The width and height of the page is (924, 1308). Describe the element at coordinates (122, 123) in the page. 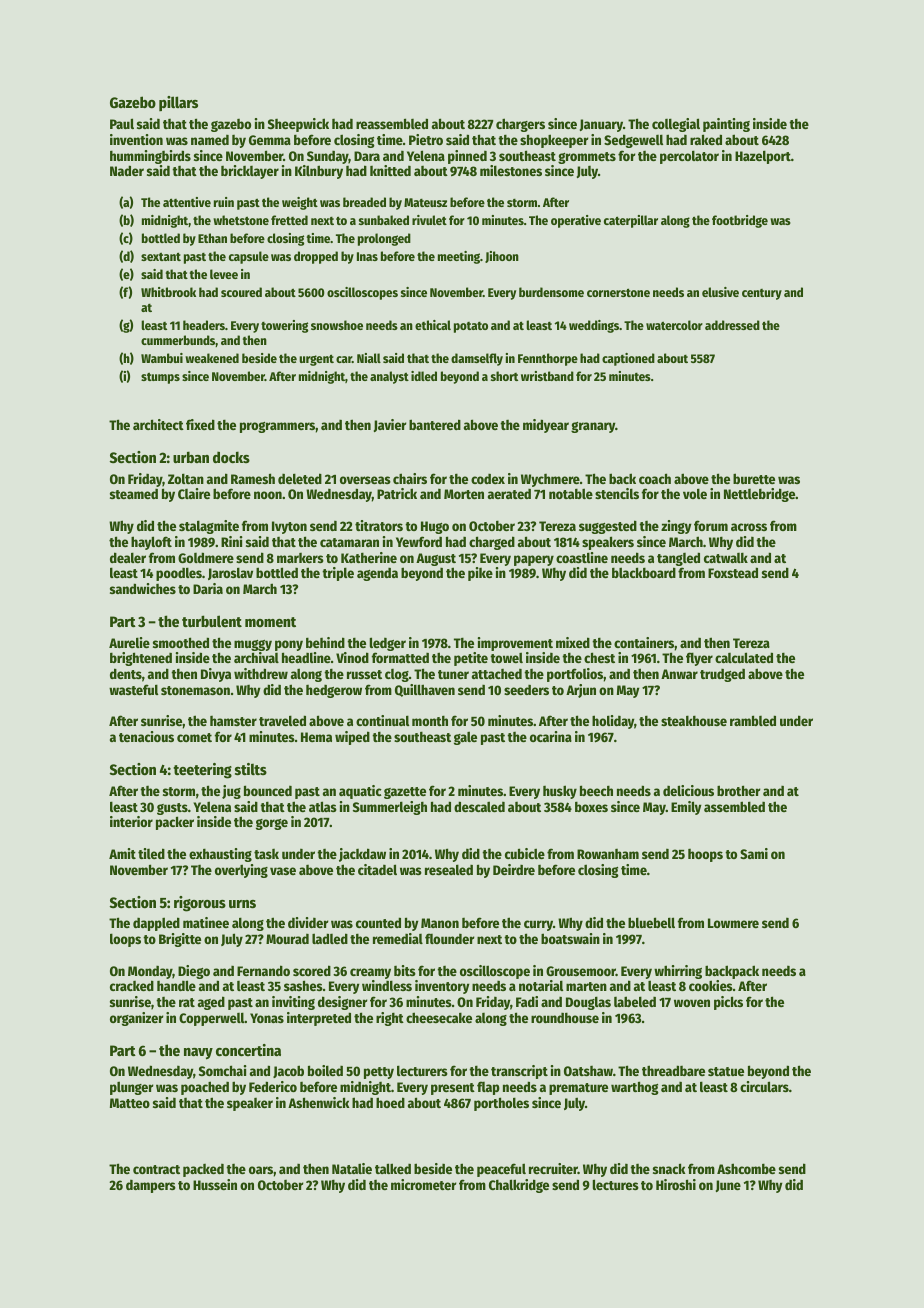

I see `Paul` at that location.
